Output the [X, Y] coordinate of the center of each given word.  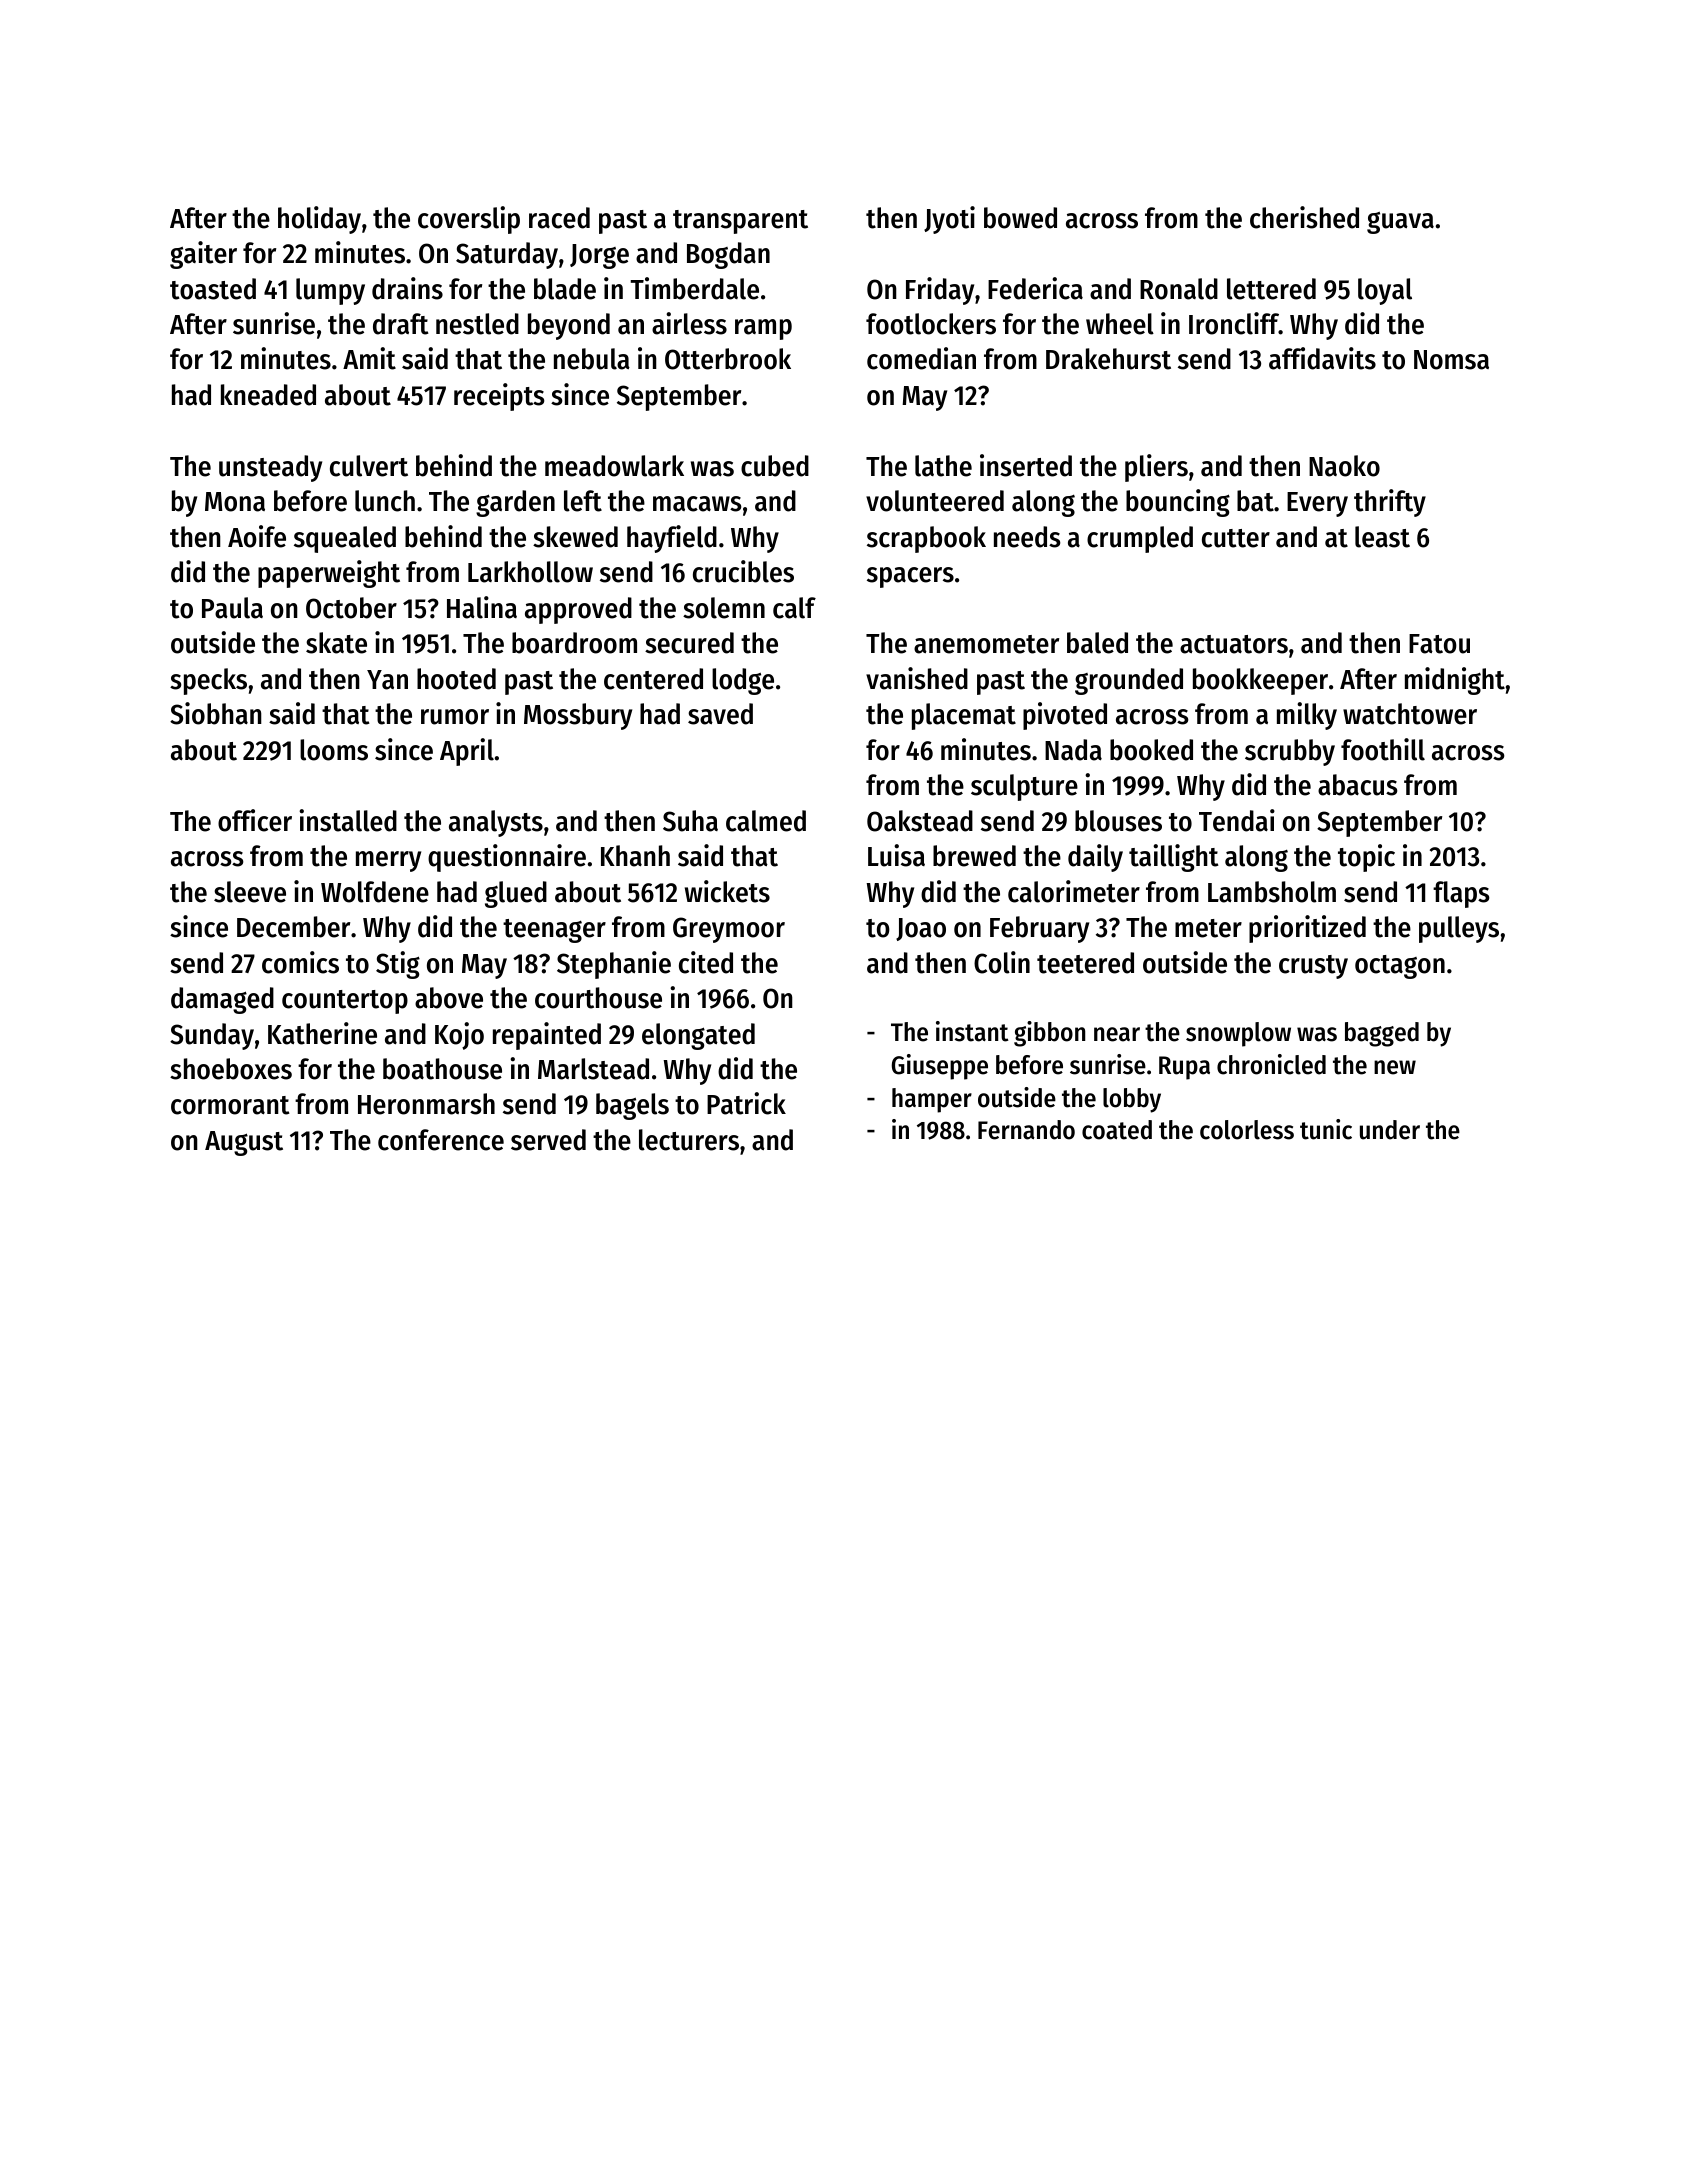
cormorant [230, 1105]
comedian [921, 358]
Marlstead [593, 1069]
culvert [369, 466]
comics [300, 962]
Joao [921, 929]
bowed [1020, 218]
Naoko [1344, 466]
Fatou [1439, 644]
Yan [387, 680]
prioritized [1307, 929]
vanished [917, 678]
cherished [1304, 217]
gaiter [203, 255]
